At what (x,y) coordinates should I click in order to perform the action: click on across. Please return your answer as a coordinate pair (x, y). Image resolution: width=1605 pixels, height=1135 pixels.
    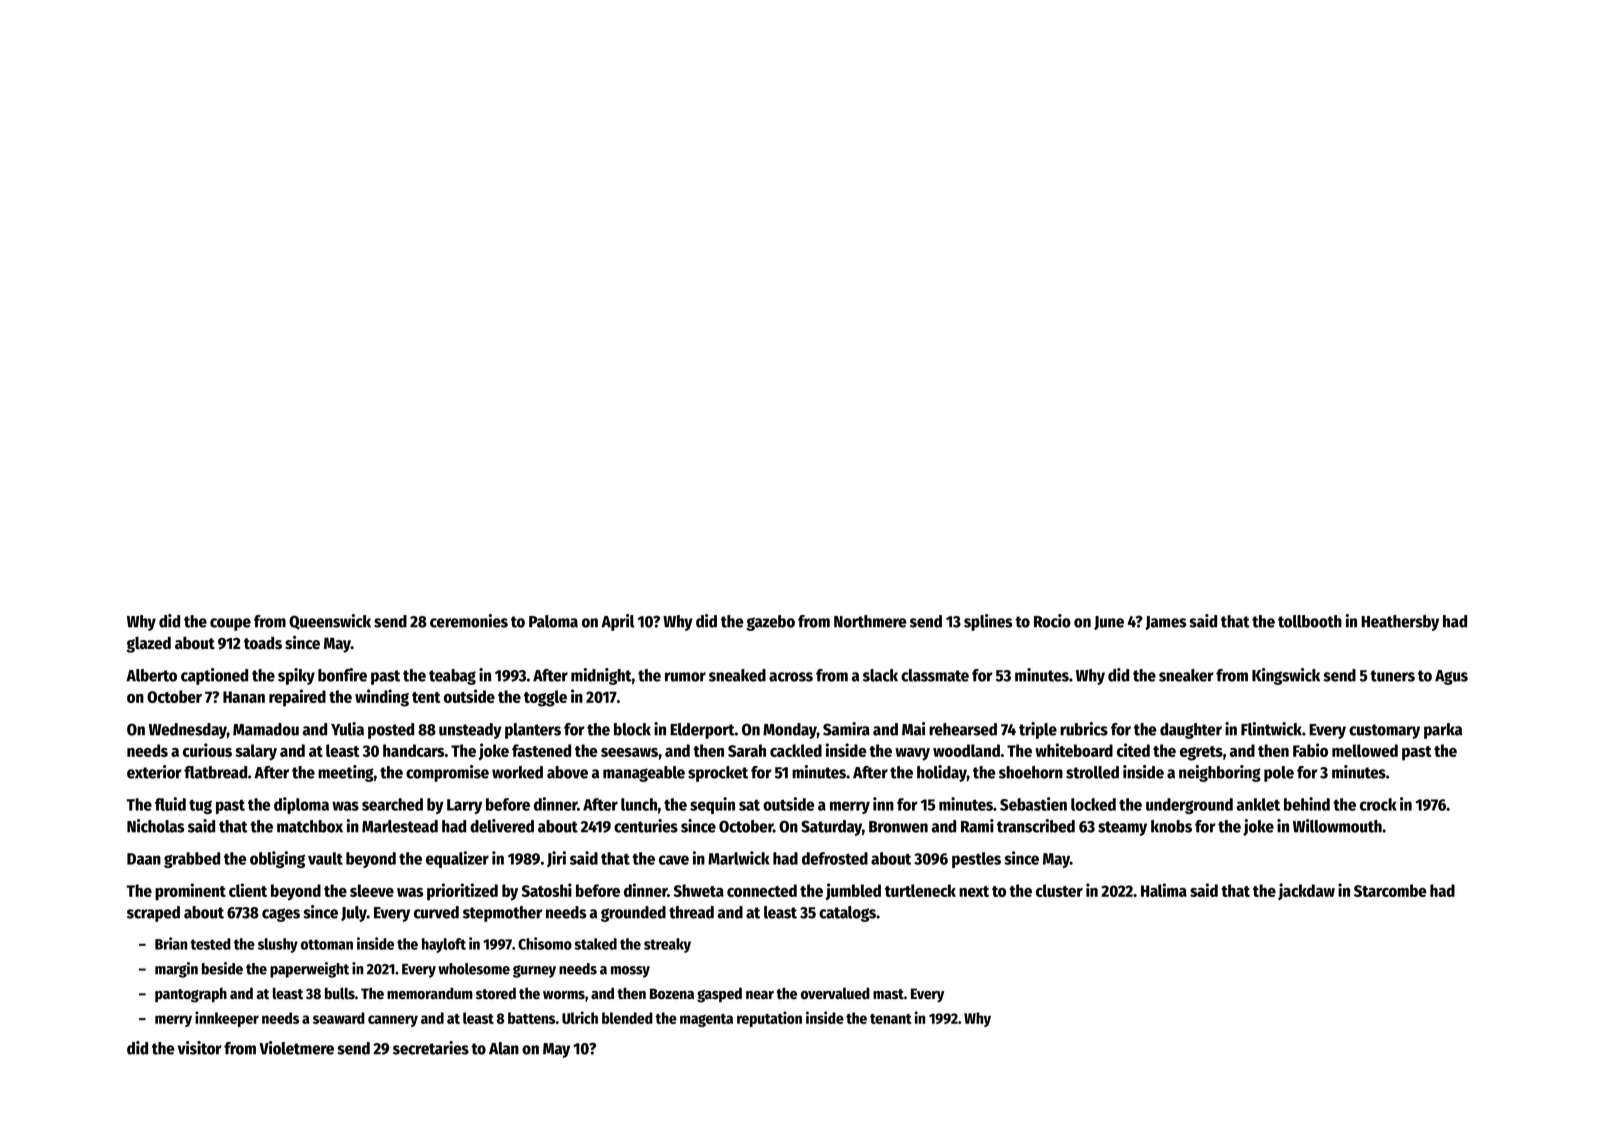
    Looking at the image, I should click on (791, 677).
